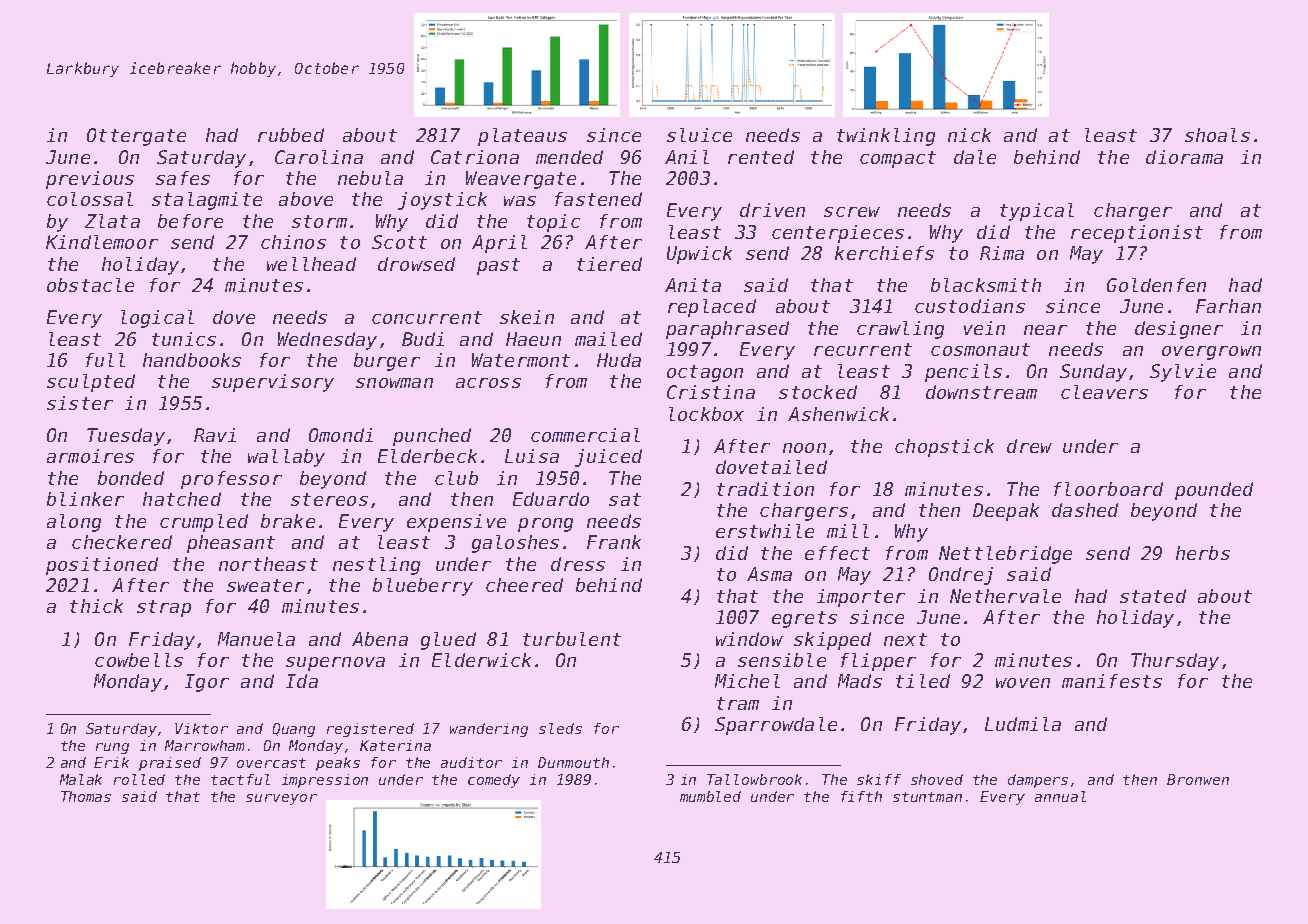 Image resolution: width=1308 pixels, height=924 pixels. I want to click on fastened, so click(598, 199).
